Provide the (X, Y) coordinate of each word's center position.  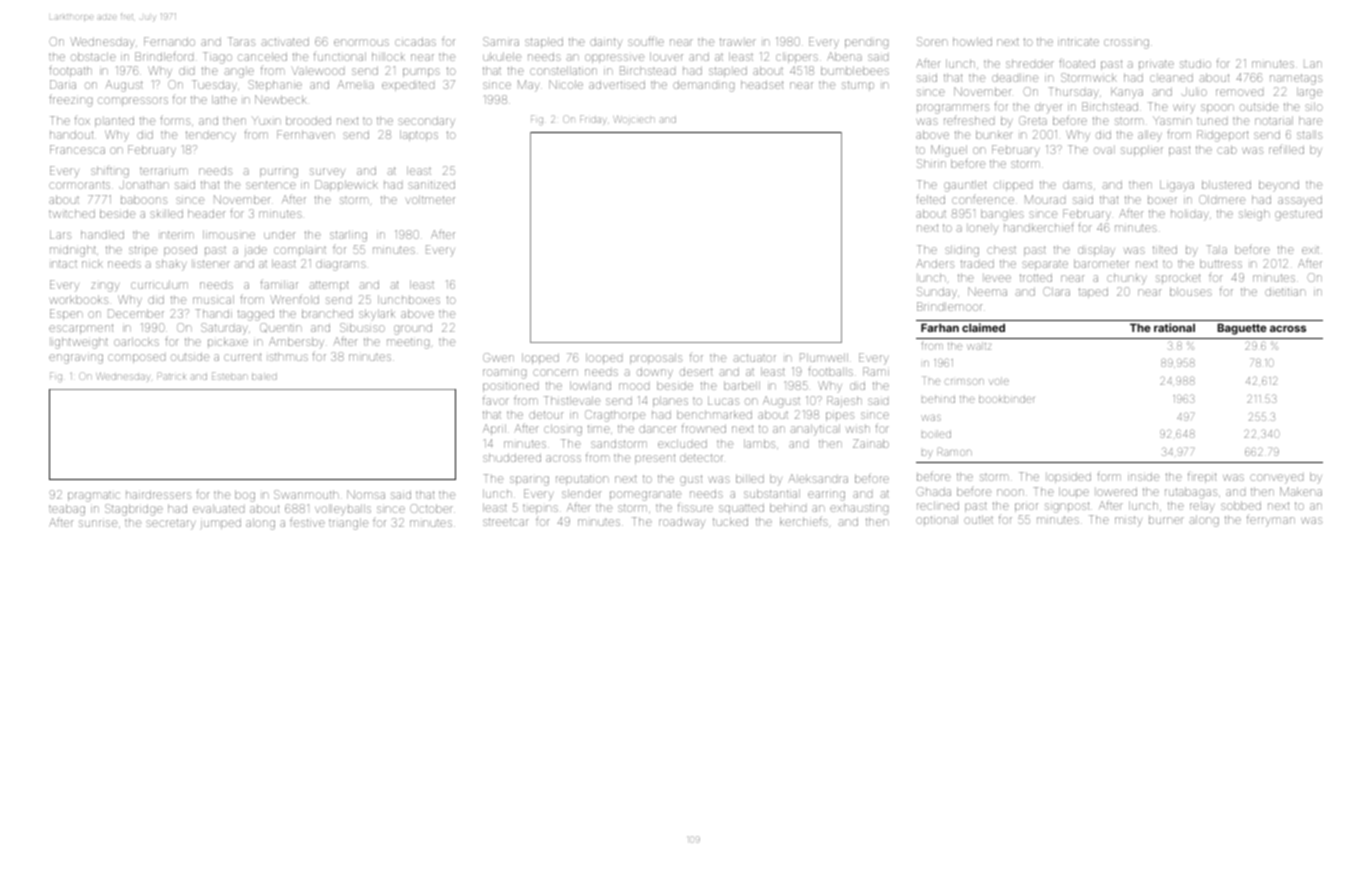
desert (696, 371)
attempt (329, 286)
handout (71, 134)
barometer (1101, 263)
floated (1077, 63)
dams (1077, 184)
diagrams (341, 265)
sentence (271, 185)
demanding (703, 86)
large (1309, 93)
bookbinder (1006, 399)
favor (496, 401)
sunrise (98, 523)
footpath (70, 71)
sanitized (431, 184)
